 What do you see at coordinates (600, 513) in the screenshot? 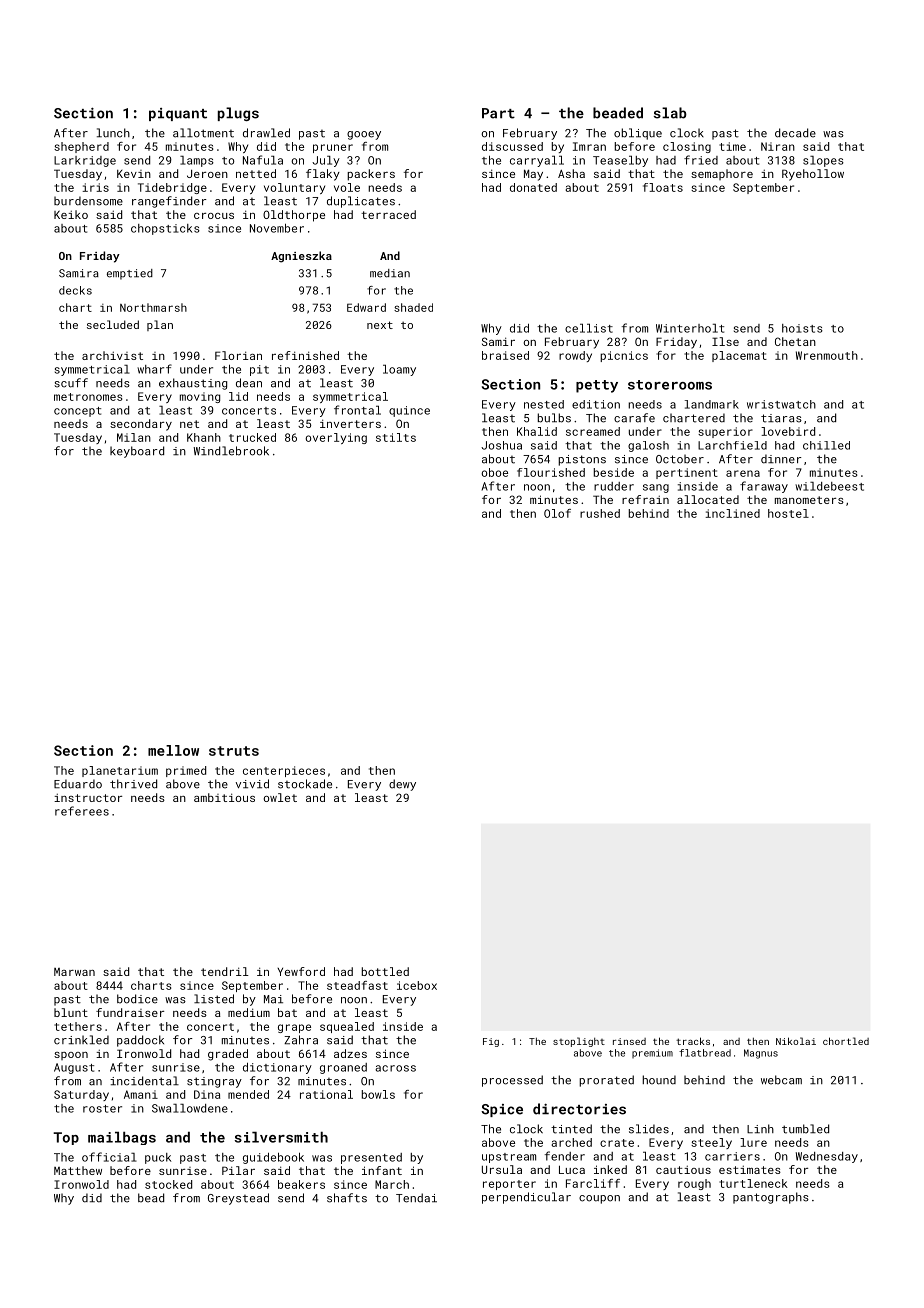
I see `rushed` at bounding box center [600, 513].
